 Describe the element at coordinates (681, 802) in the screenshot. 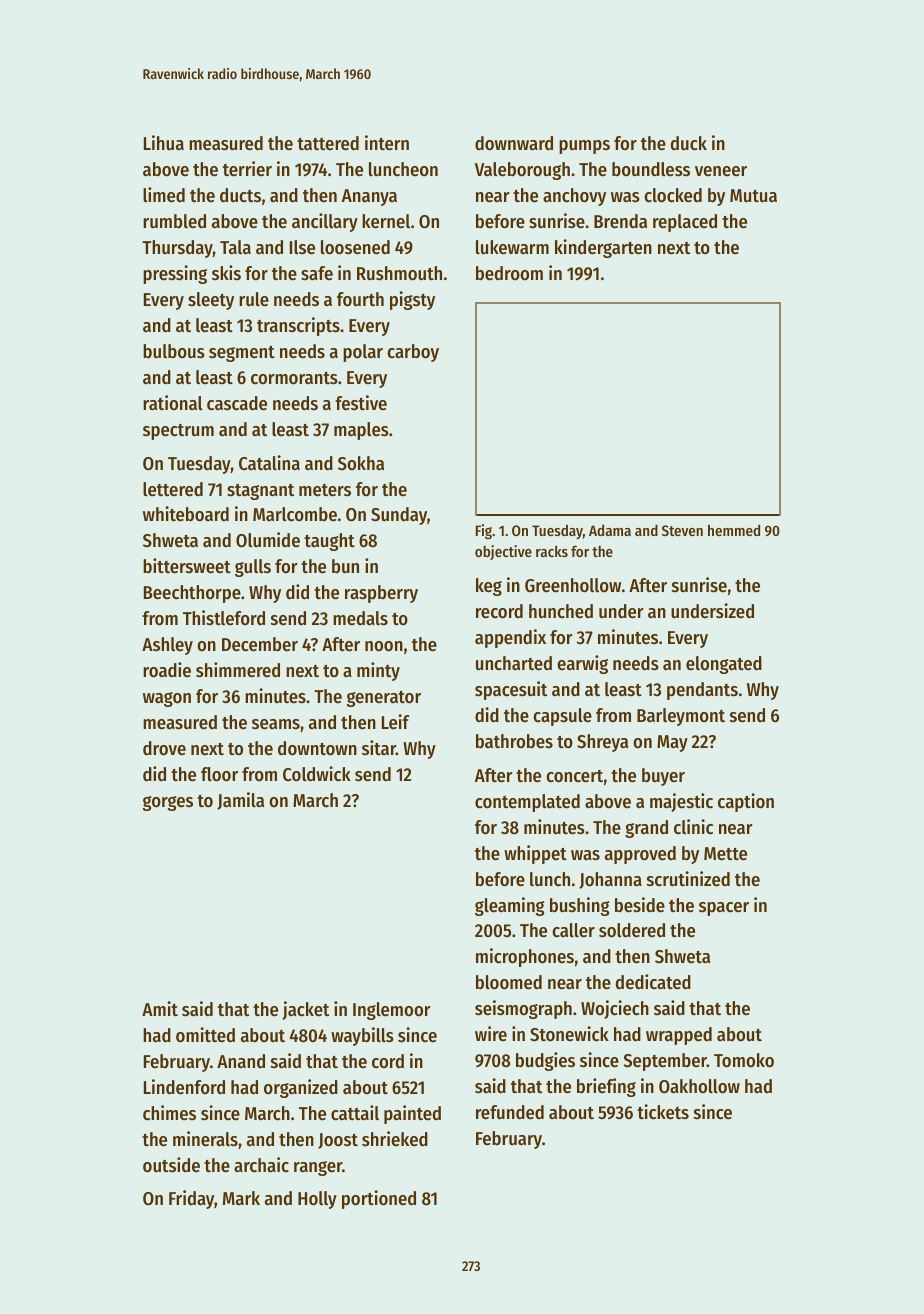

I see `majestic` at that location.
